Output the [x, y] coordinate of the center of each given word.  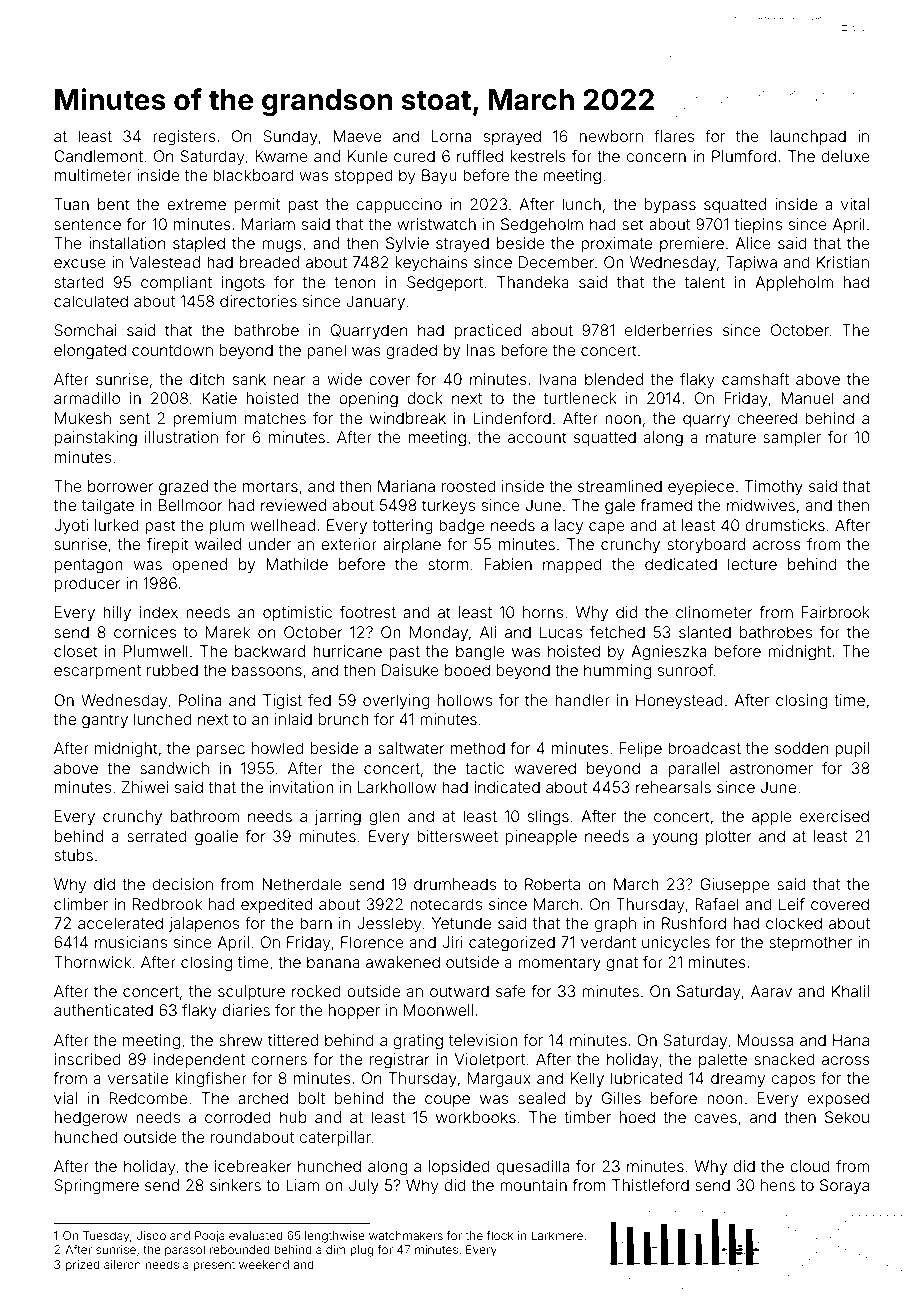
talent [705, 282]
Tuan [71, 204]
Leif [792, 904]
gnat [622, 964]
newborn [611, 136]
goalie [216, 838]
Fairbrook [836, 612]
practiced [488, 331]
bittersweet [457, 836]
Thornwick [92, 962]
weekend [264, 1264]
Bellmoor [191, 505]
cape [607, 528]
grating [418, 1042]
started [79, 282]
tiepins [758, 225]
